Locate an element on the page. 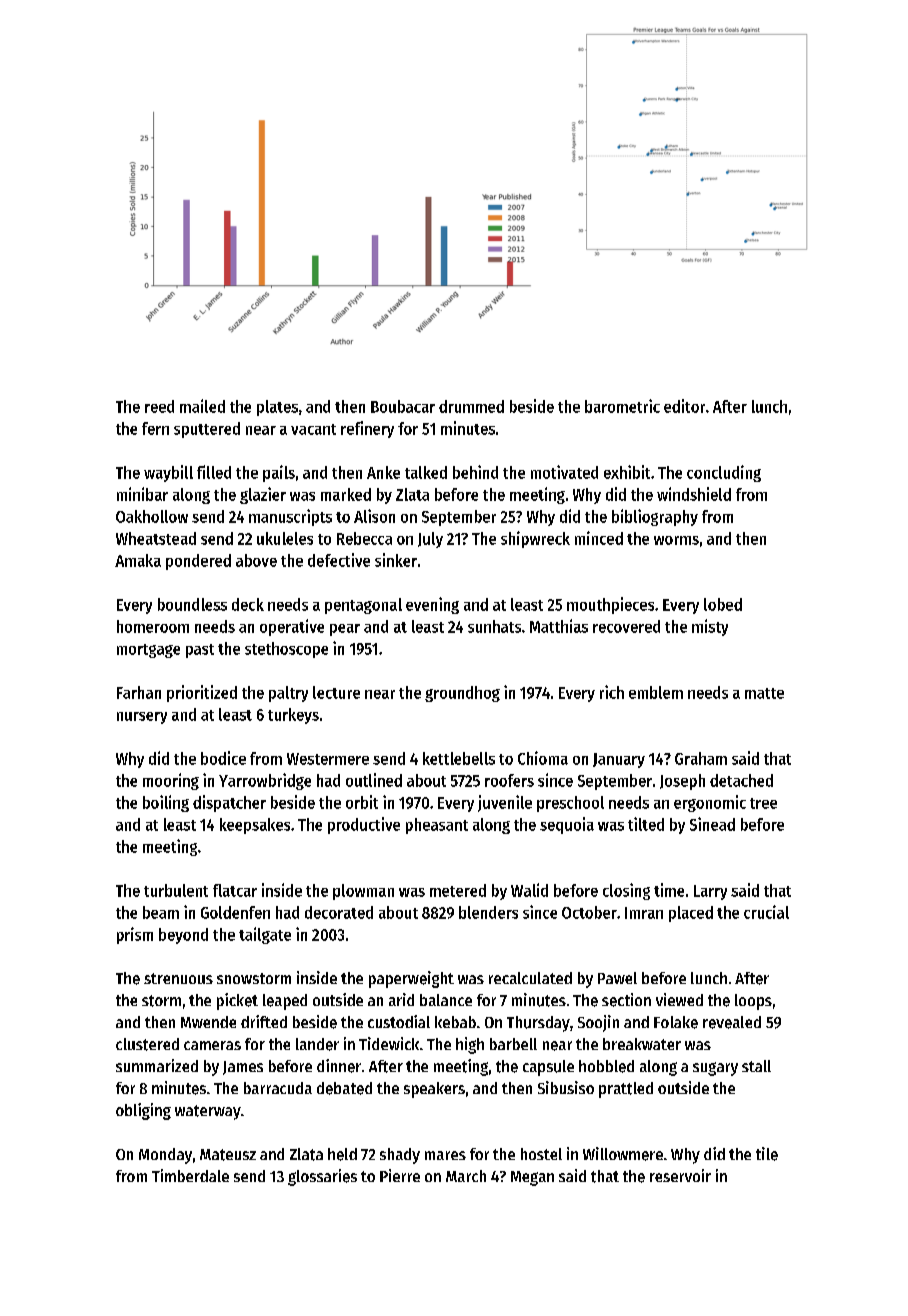 The width and height of the document is (908, 1316). tile is located at coordinates (767, 1154).
